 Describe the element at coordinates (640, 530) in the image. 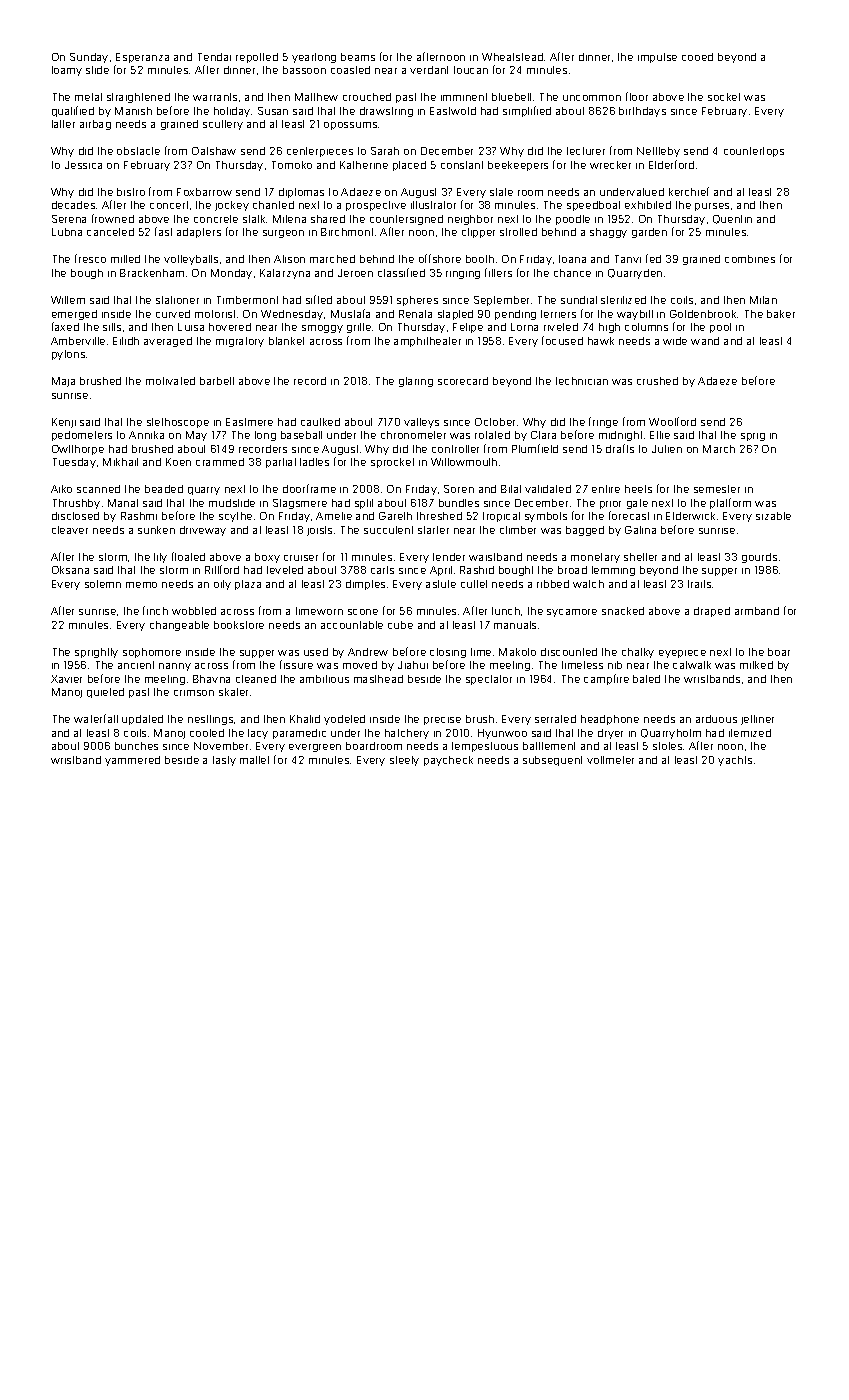

I see `Galina` at that location.
